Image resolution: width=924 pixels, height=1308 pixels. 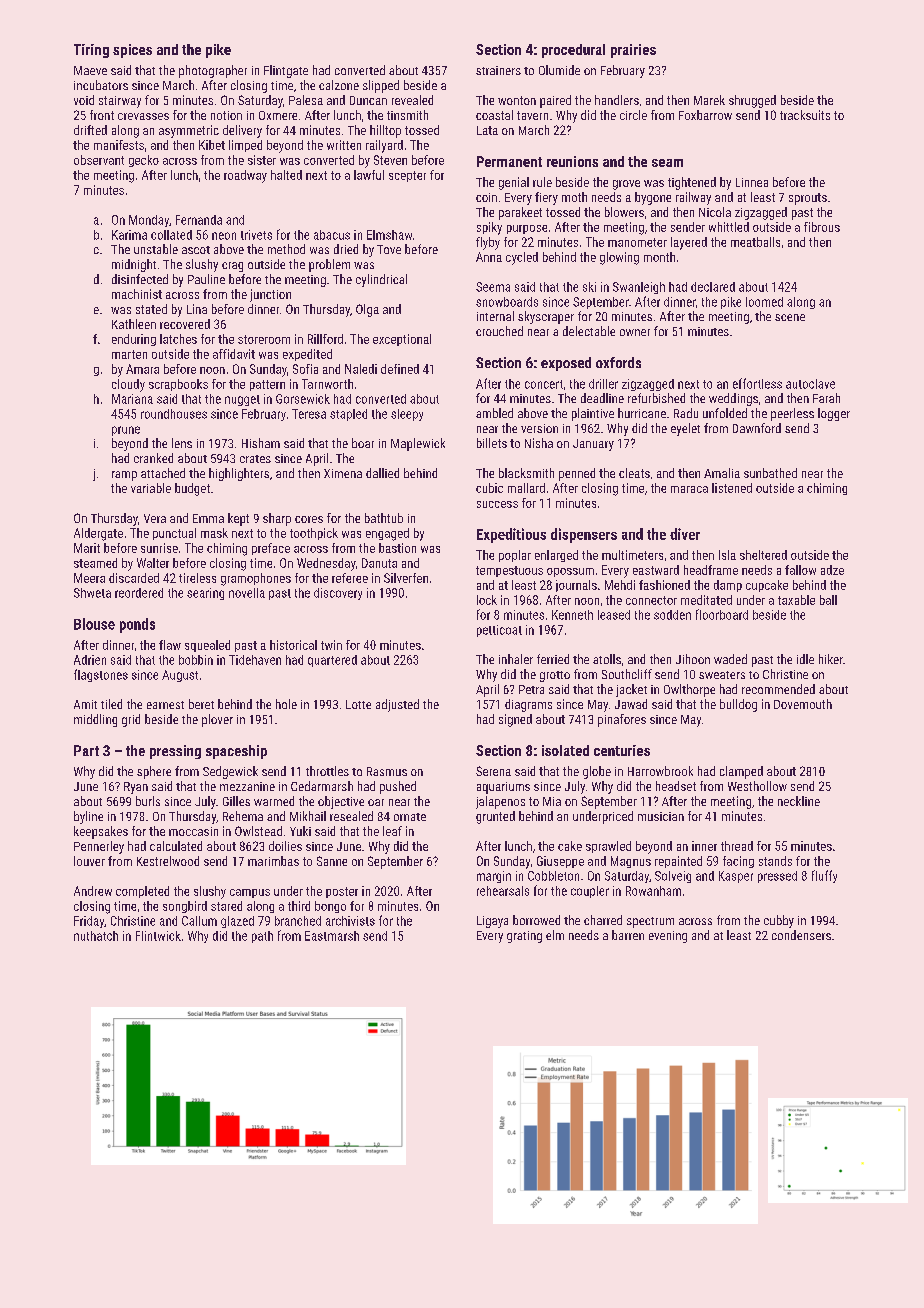 I want to click on Rasmus, so click(x=387, y=771).
